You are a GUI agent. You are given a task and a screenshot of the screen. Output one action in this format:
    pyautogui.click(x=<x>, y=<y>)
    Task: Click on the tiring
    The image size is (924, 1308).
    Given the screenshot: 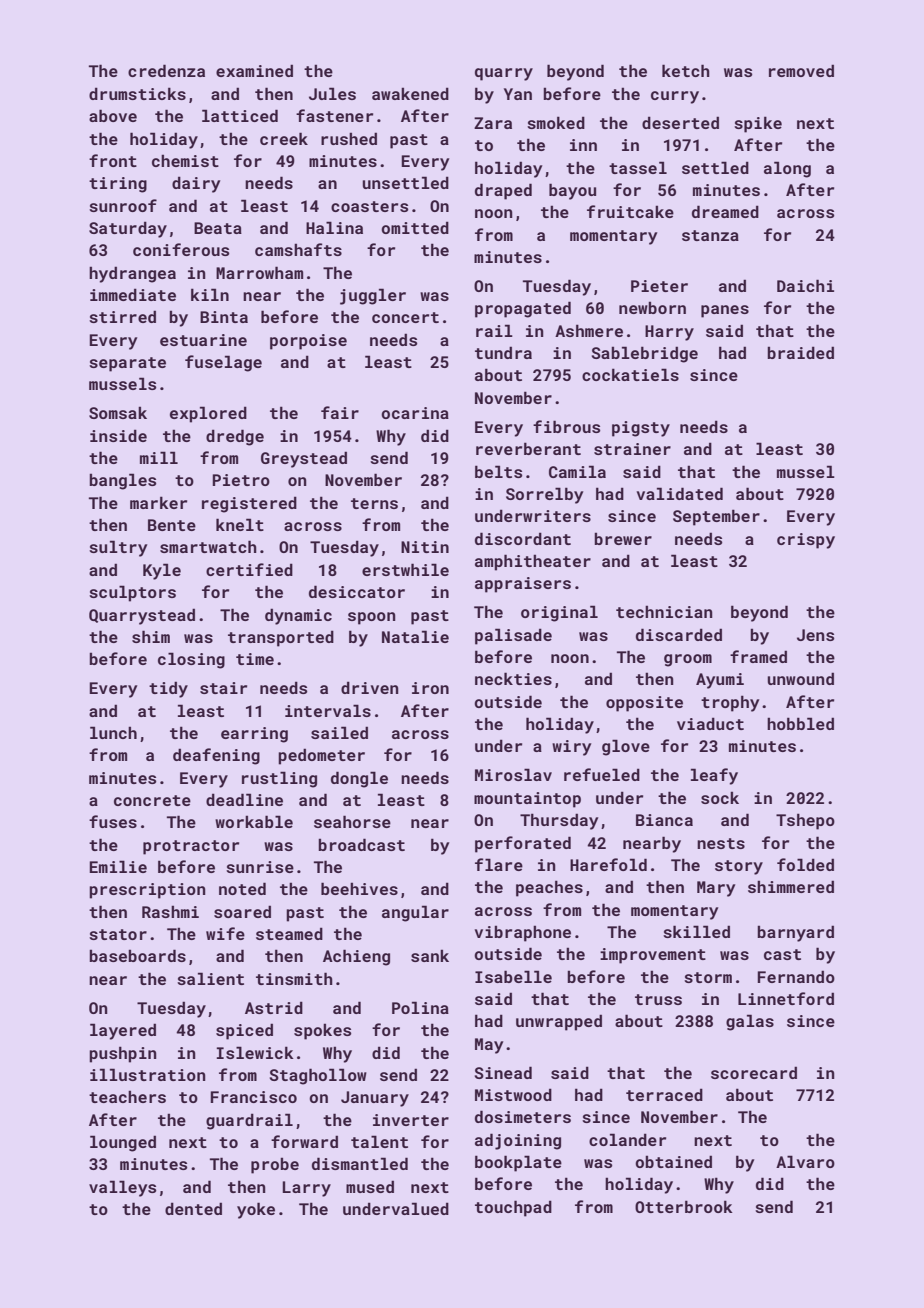 What is the action you would take?
    pyautogui.click(x=118, y=185)
